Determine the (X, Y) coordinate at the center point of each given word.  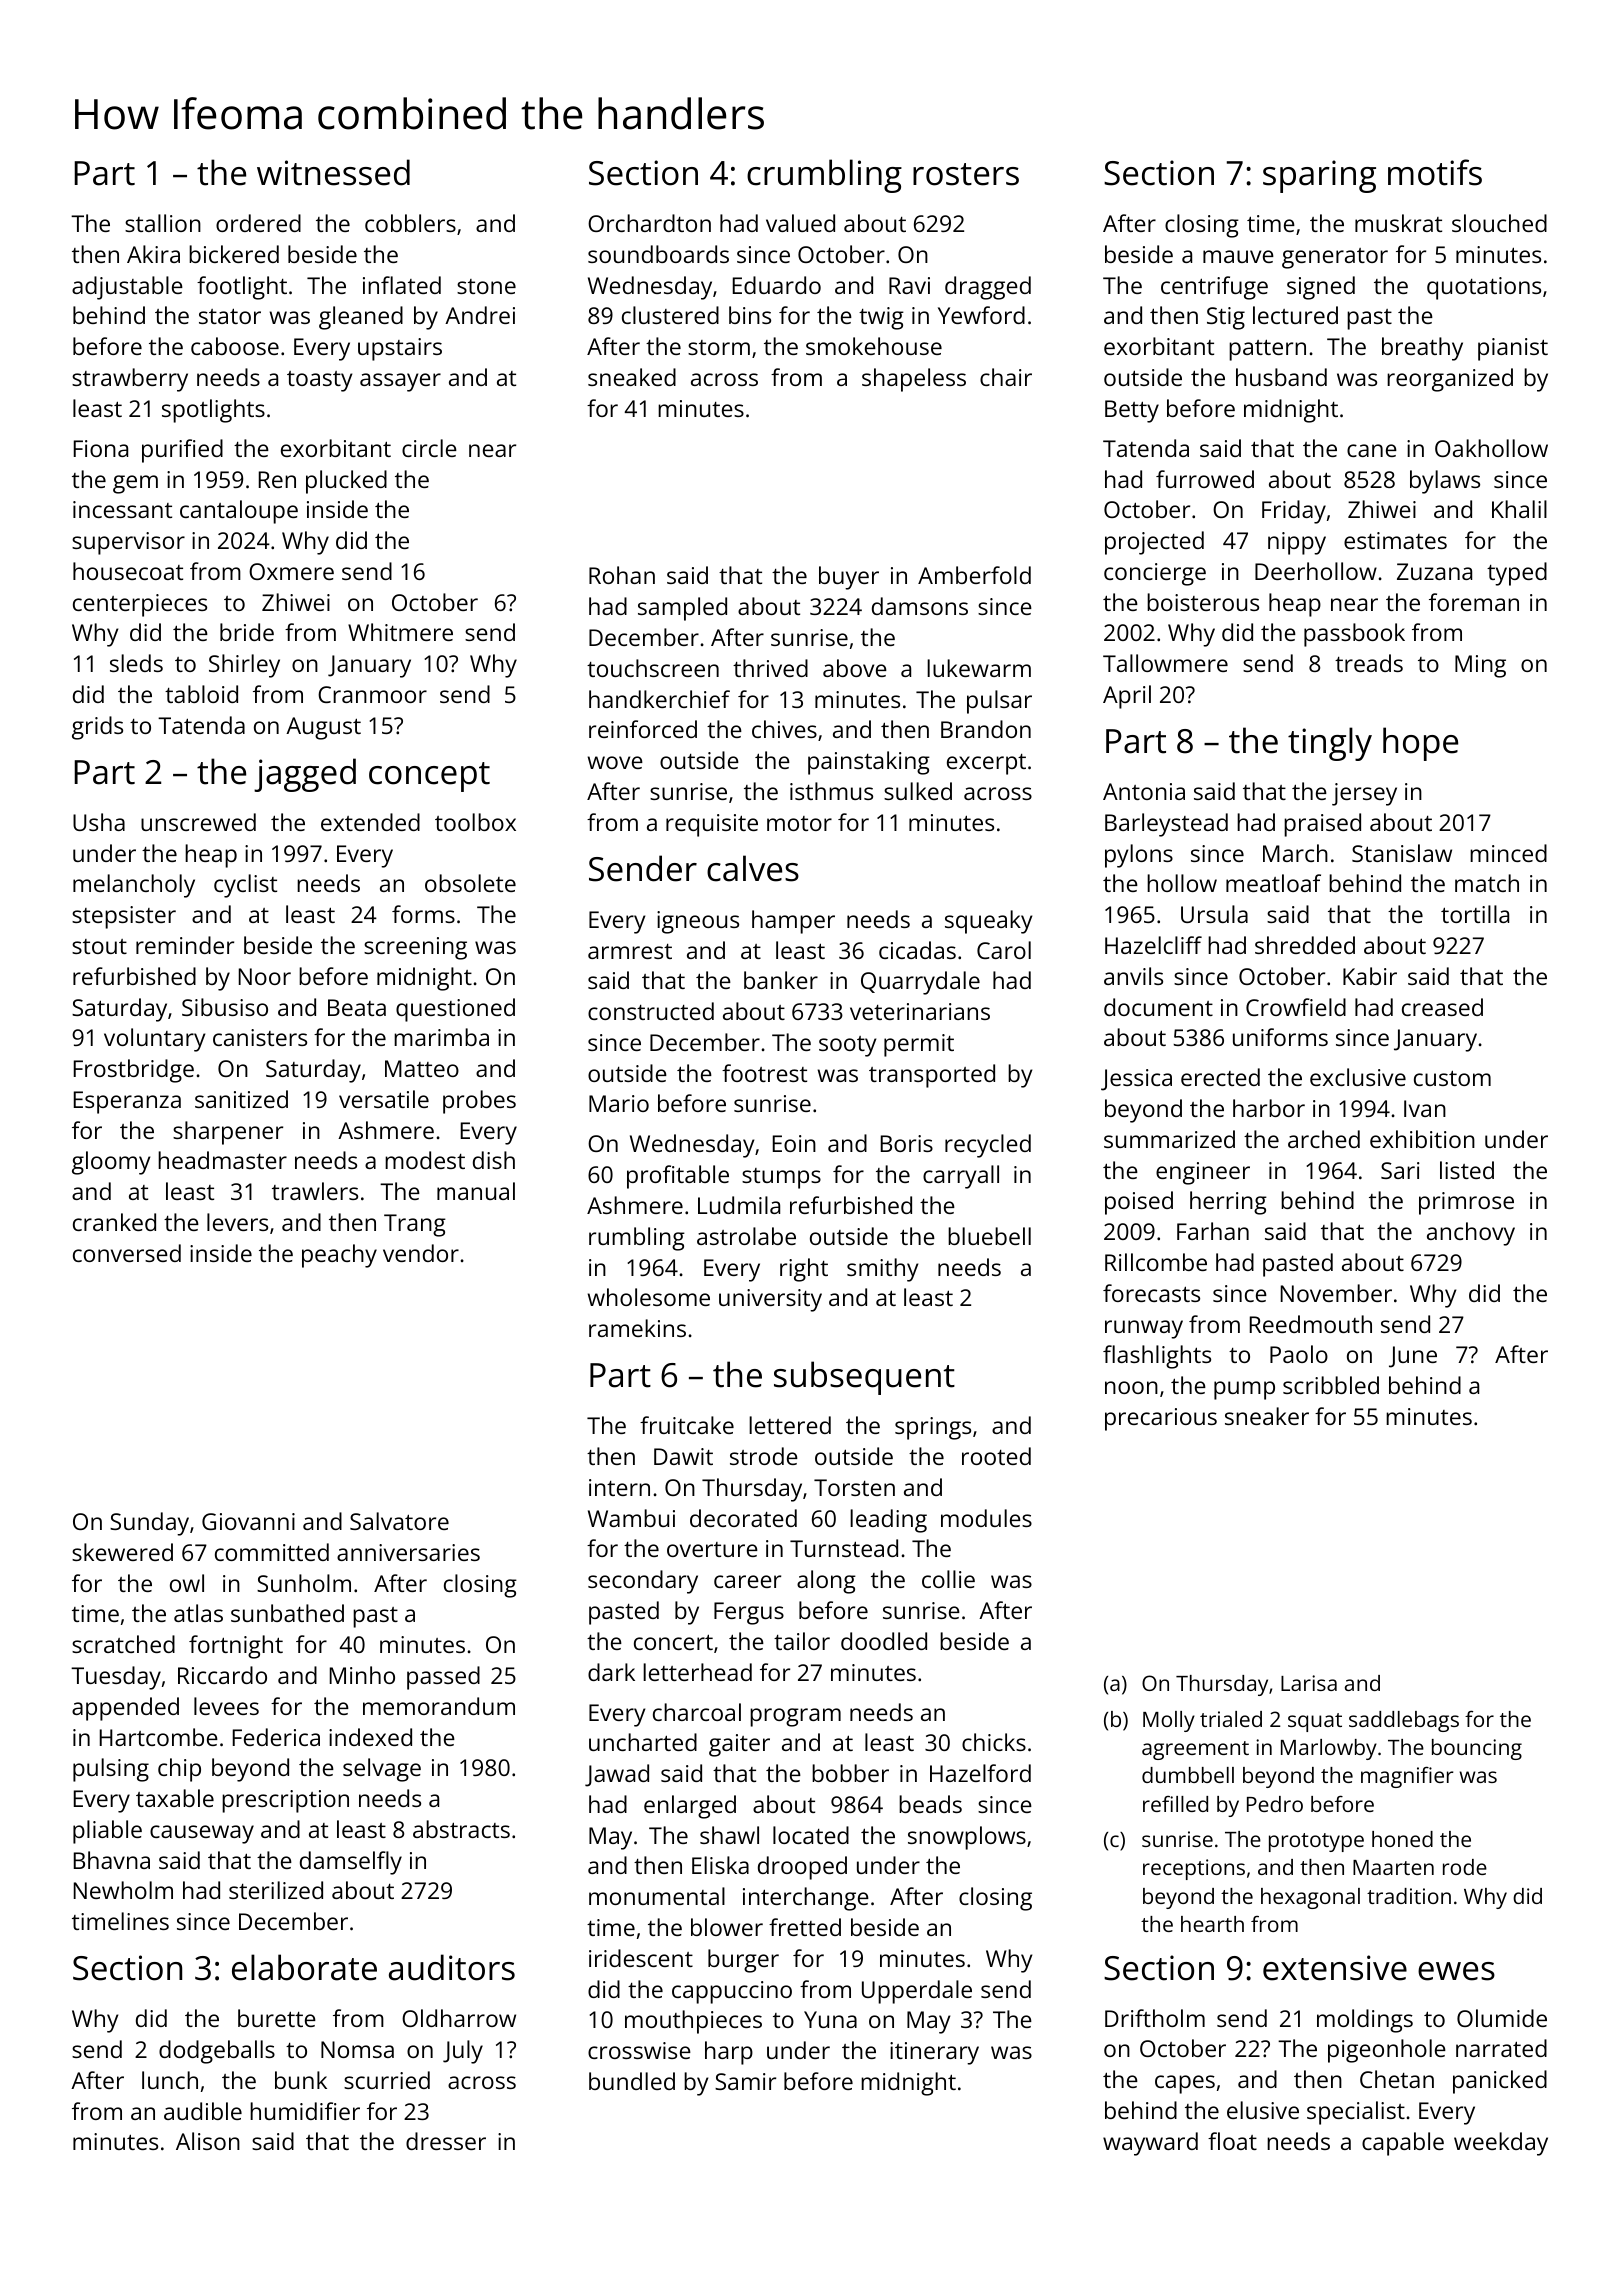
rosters (966, 174)
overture (712, 1549)
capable (1403, 2144)
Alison (208, 2141)
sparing (1319, 176)
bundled (632, 2081)
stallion (163, 223)
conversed (127, 1253)
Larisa (1309, 1683)
